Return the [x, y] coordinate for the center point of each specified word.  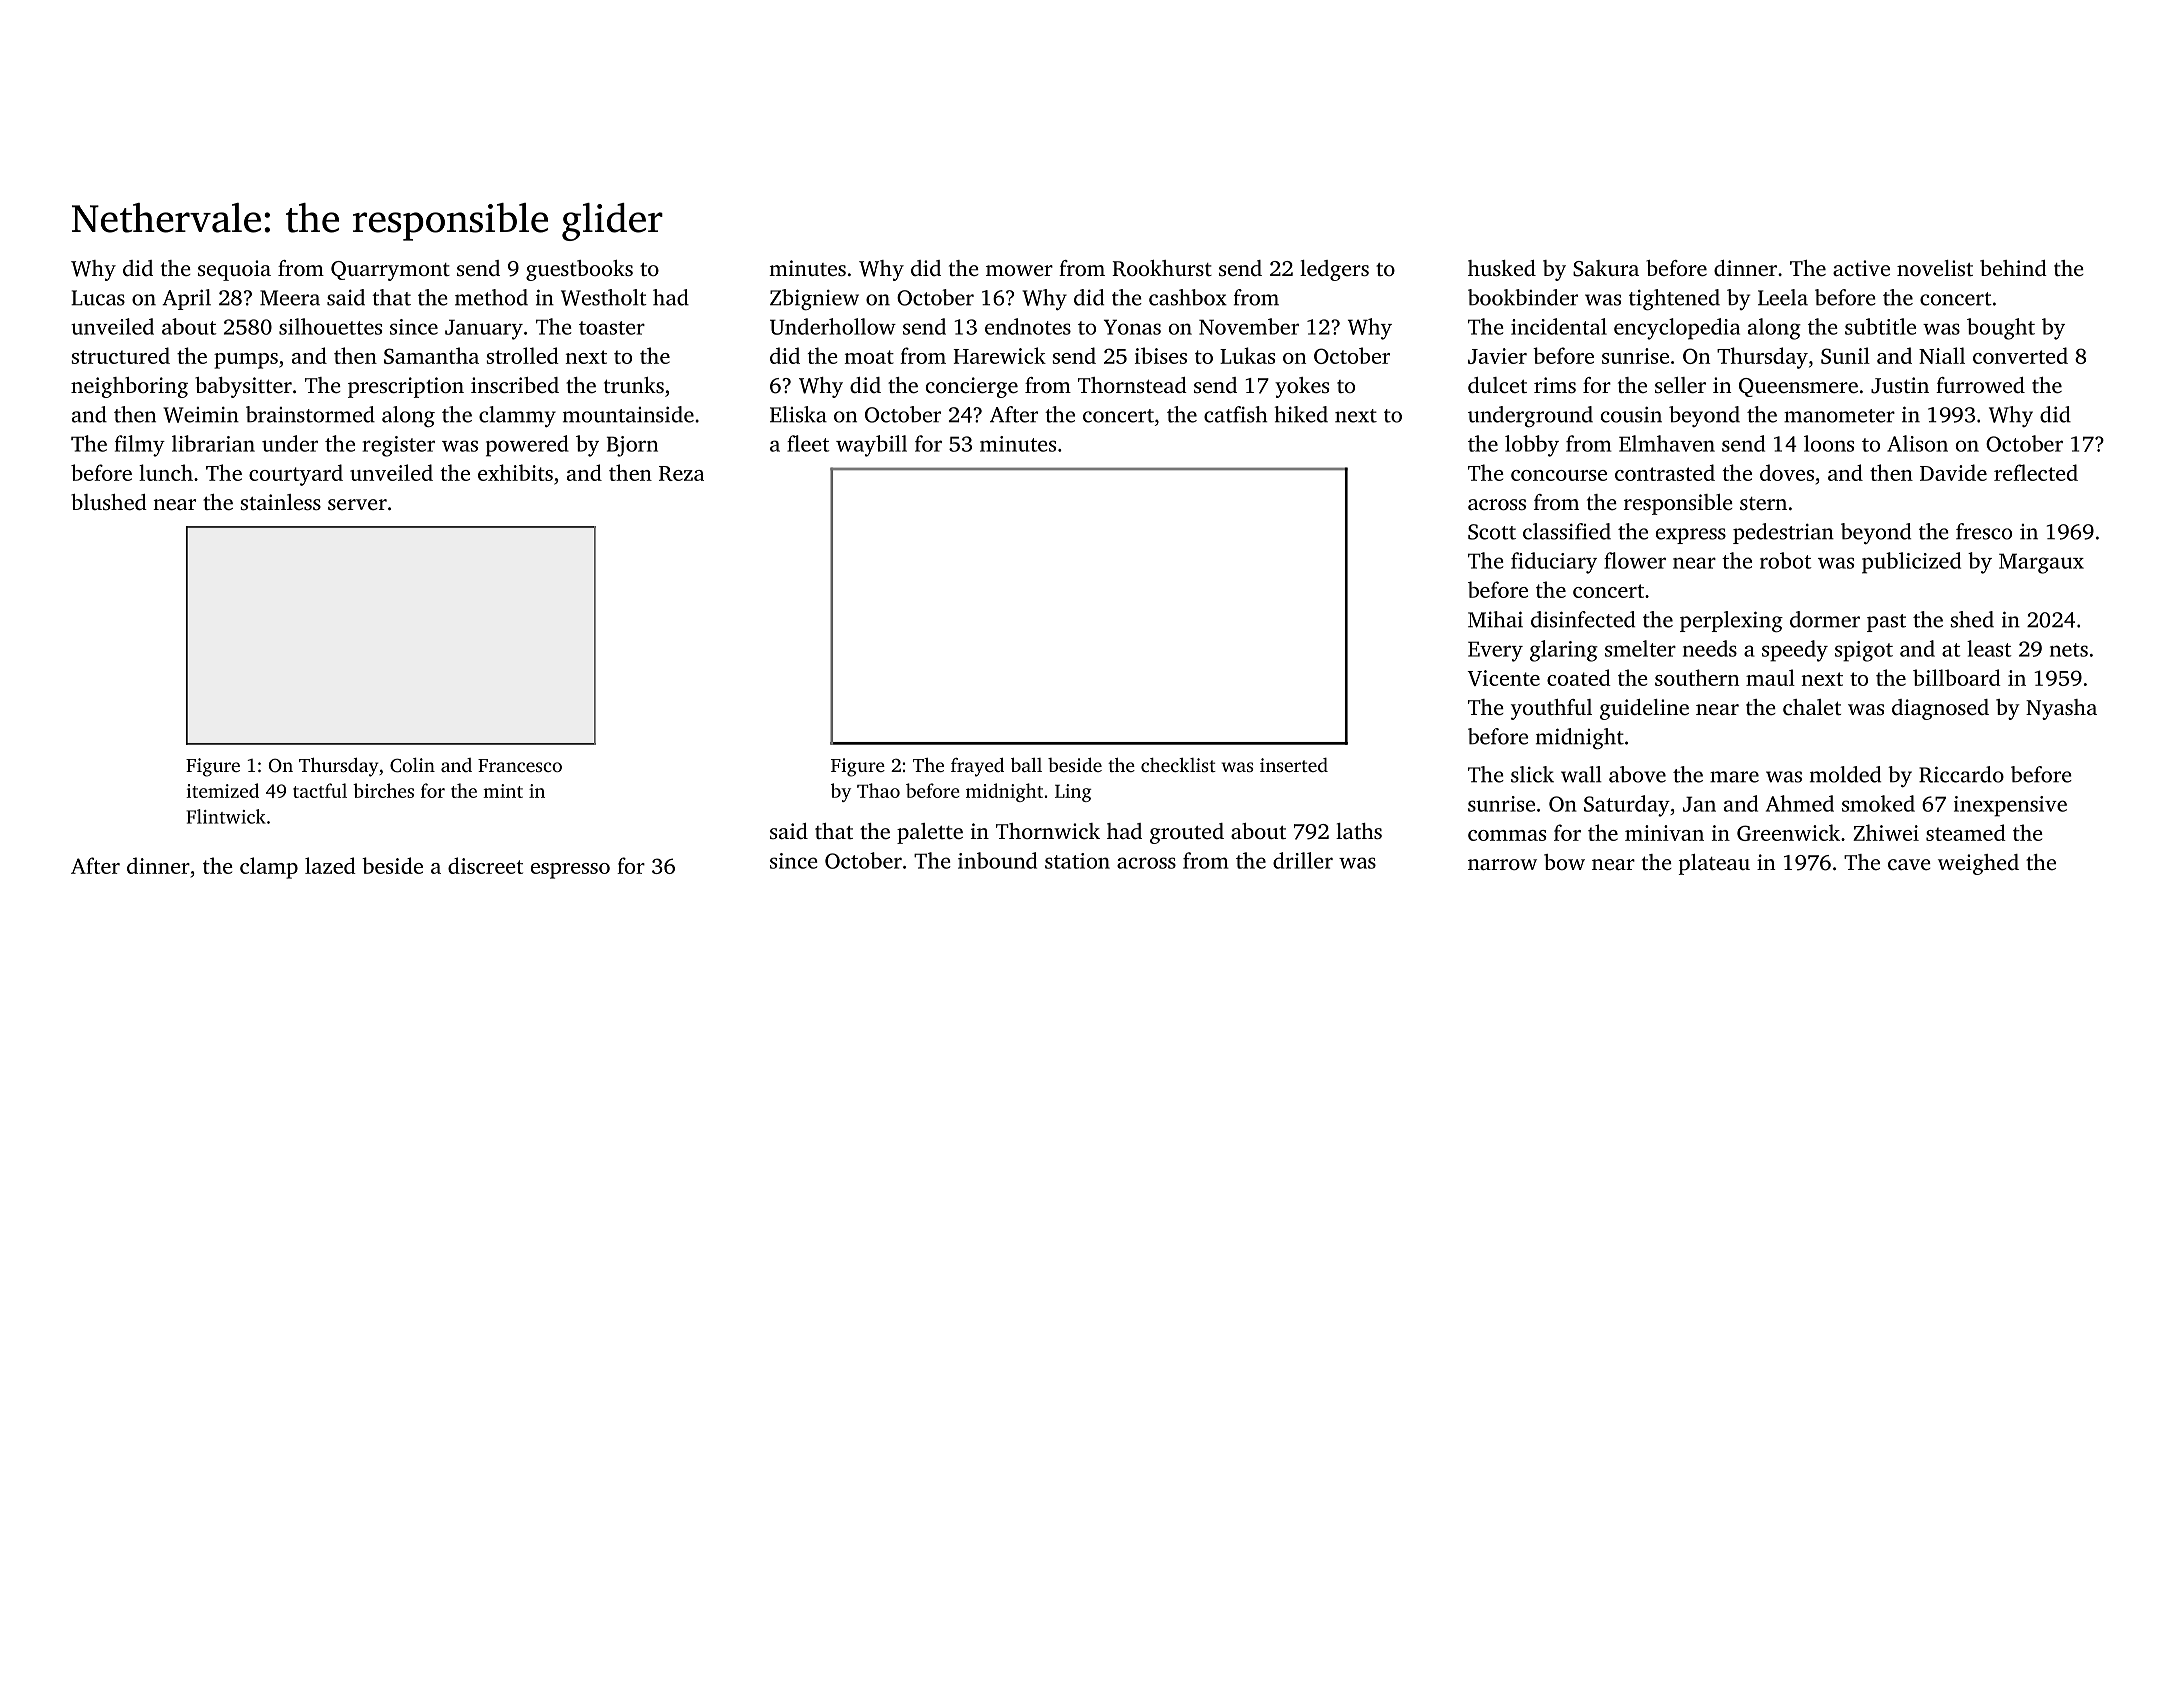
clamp [269, 868]
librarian [213, 443]
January [484, 329]
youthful [1551, 709]
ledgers [1334, 270]
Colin [412, 765]
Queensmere [1798, 387]
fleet [808, 443]
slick [1532, 774]
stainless [280, 502]
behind [2013, 268]
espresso [570, 871]
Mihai [1495, 619]
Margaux [2041, 563]
